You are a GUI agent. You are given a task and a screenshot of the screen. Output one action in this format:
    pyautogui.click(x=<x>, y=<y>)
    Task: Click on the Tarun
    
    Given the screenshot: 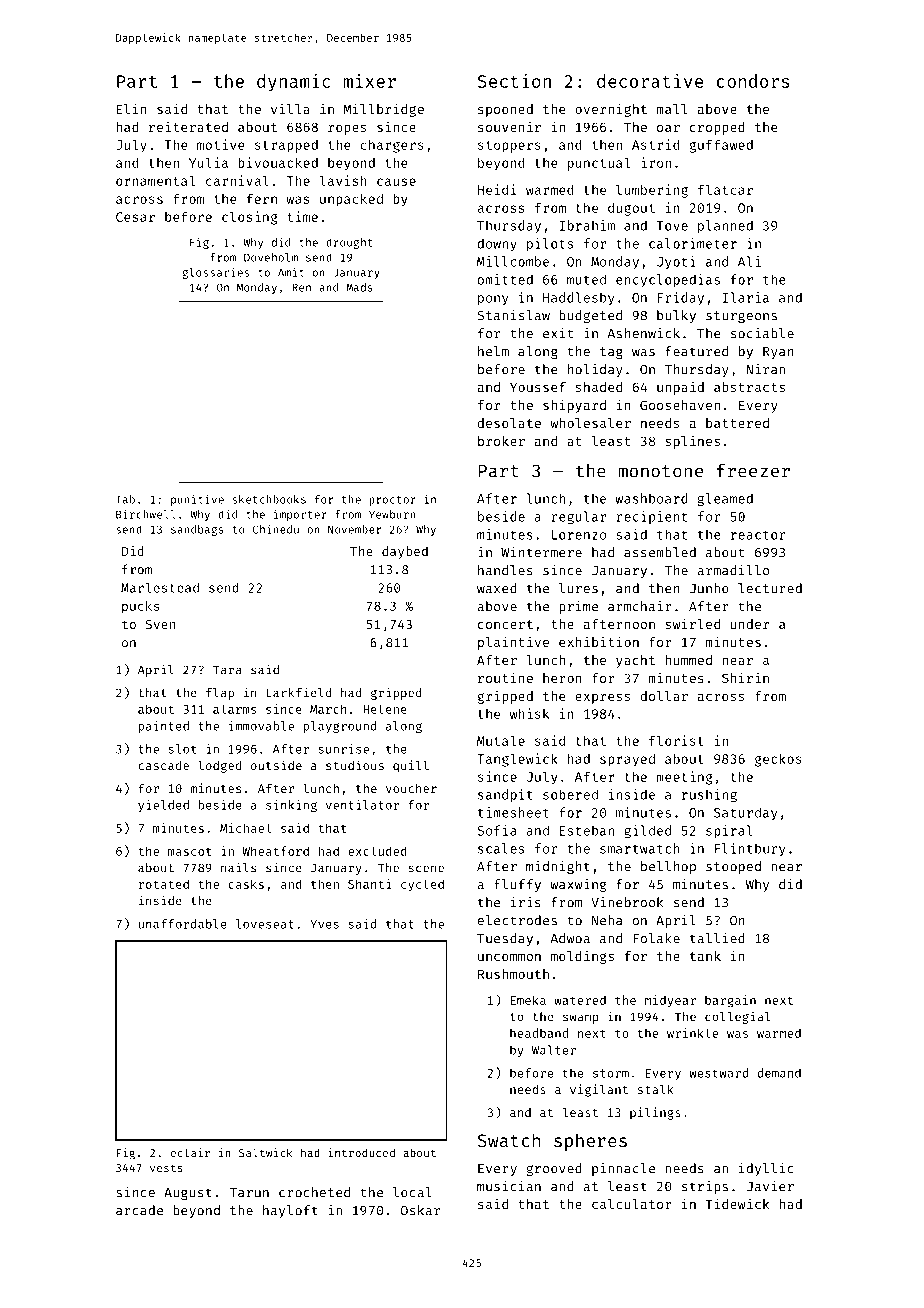 What is the action you would take?
    pyautogui.click(x=249, y=1193)
